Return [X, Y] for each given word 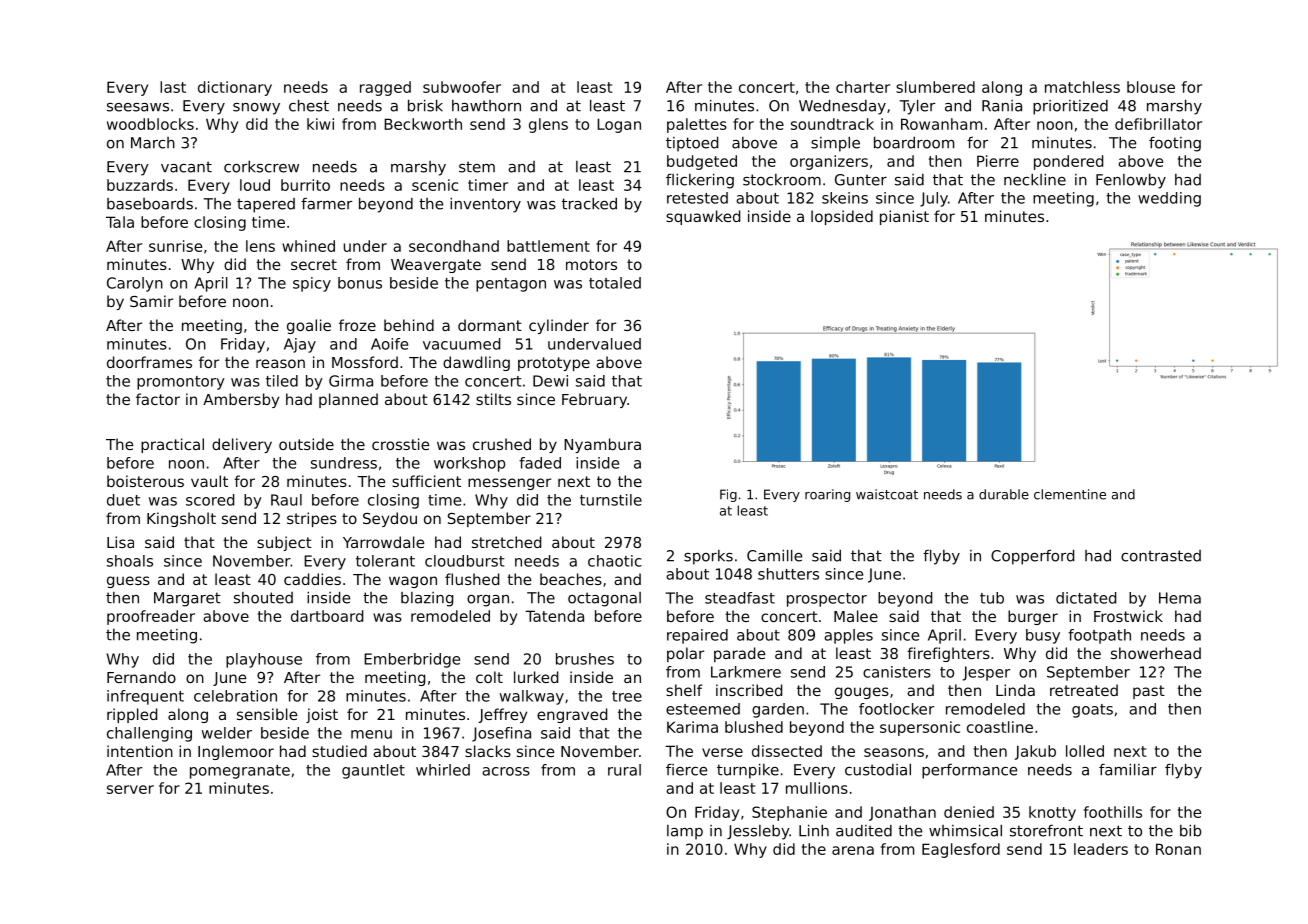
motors [591, 264]
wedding [1169, 199]
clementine [1070, 494]
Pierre [998, 161]
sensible [267, 714]
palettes [697, 125]
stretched [506, 542]
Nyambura [602, 445]
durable [1004, 494]
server [130, 789]
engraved [572, 715]
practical [172, 445]
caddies [312, 579]
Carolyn [135, 284]
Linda [1015, 690]
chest [309, 105]
